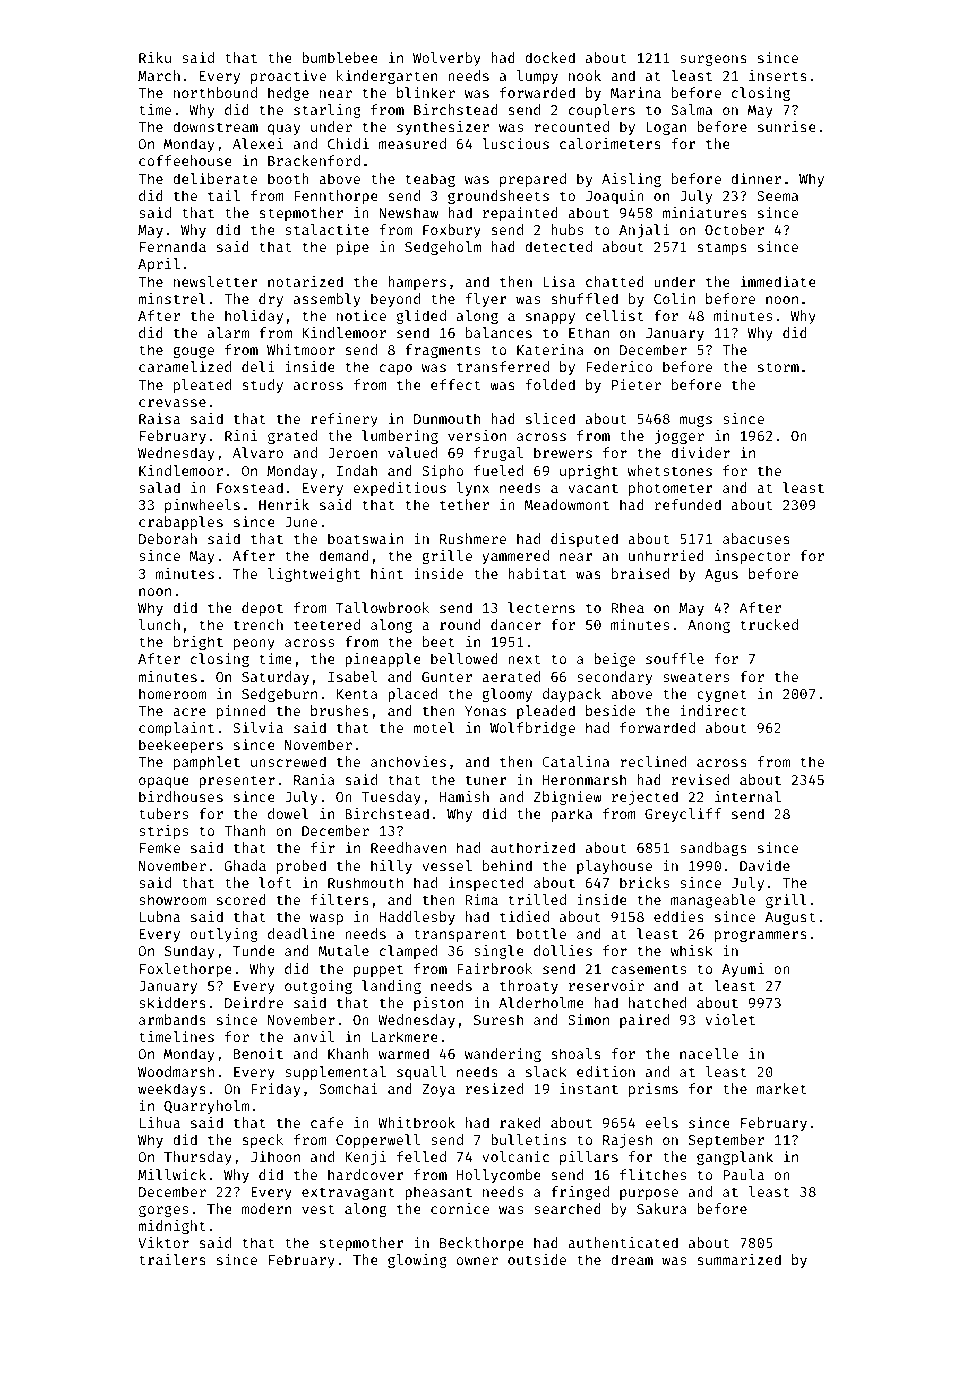  What do you see at coordinates (417, 918) in the screenshot?
I see `Haddlesby` at bounding box center [417, 918].
